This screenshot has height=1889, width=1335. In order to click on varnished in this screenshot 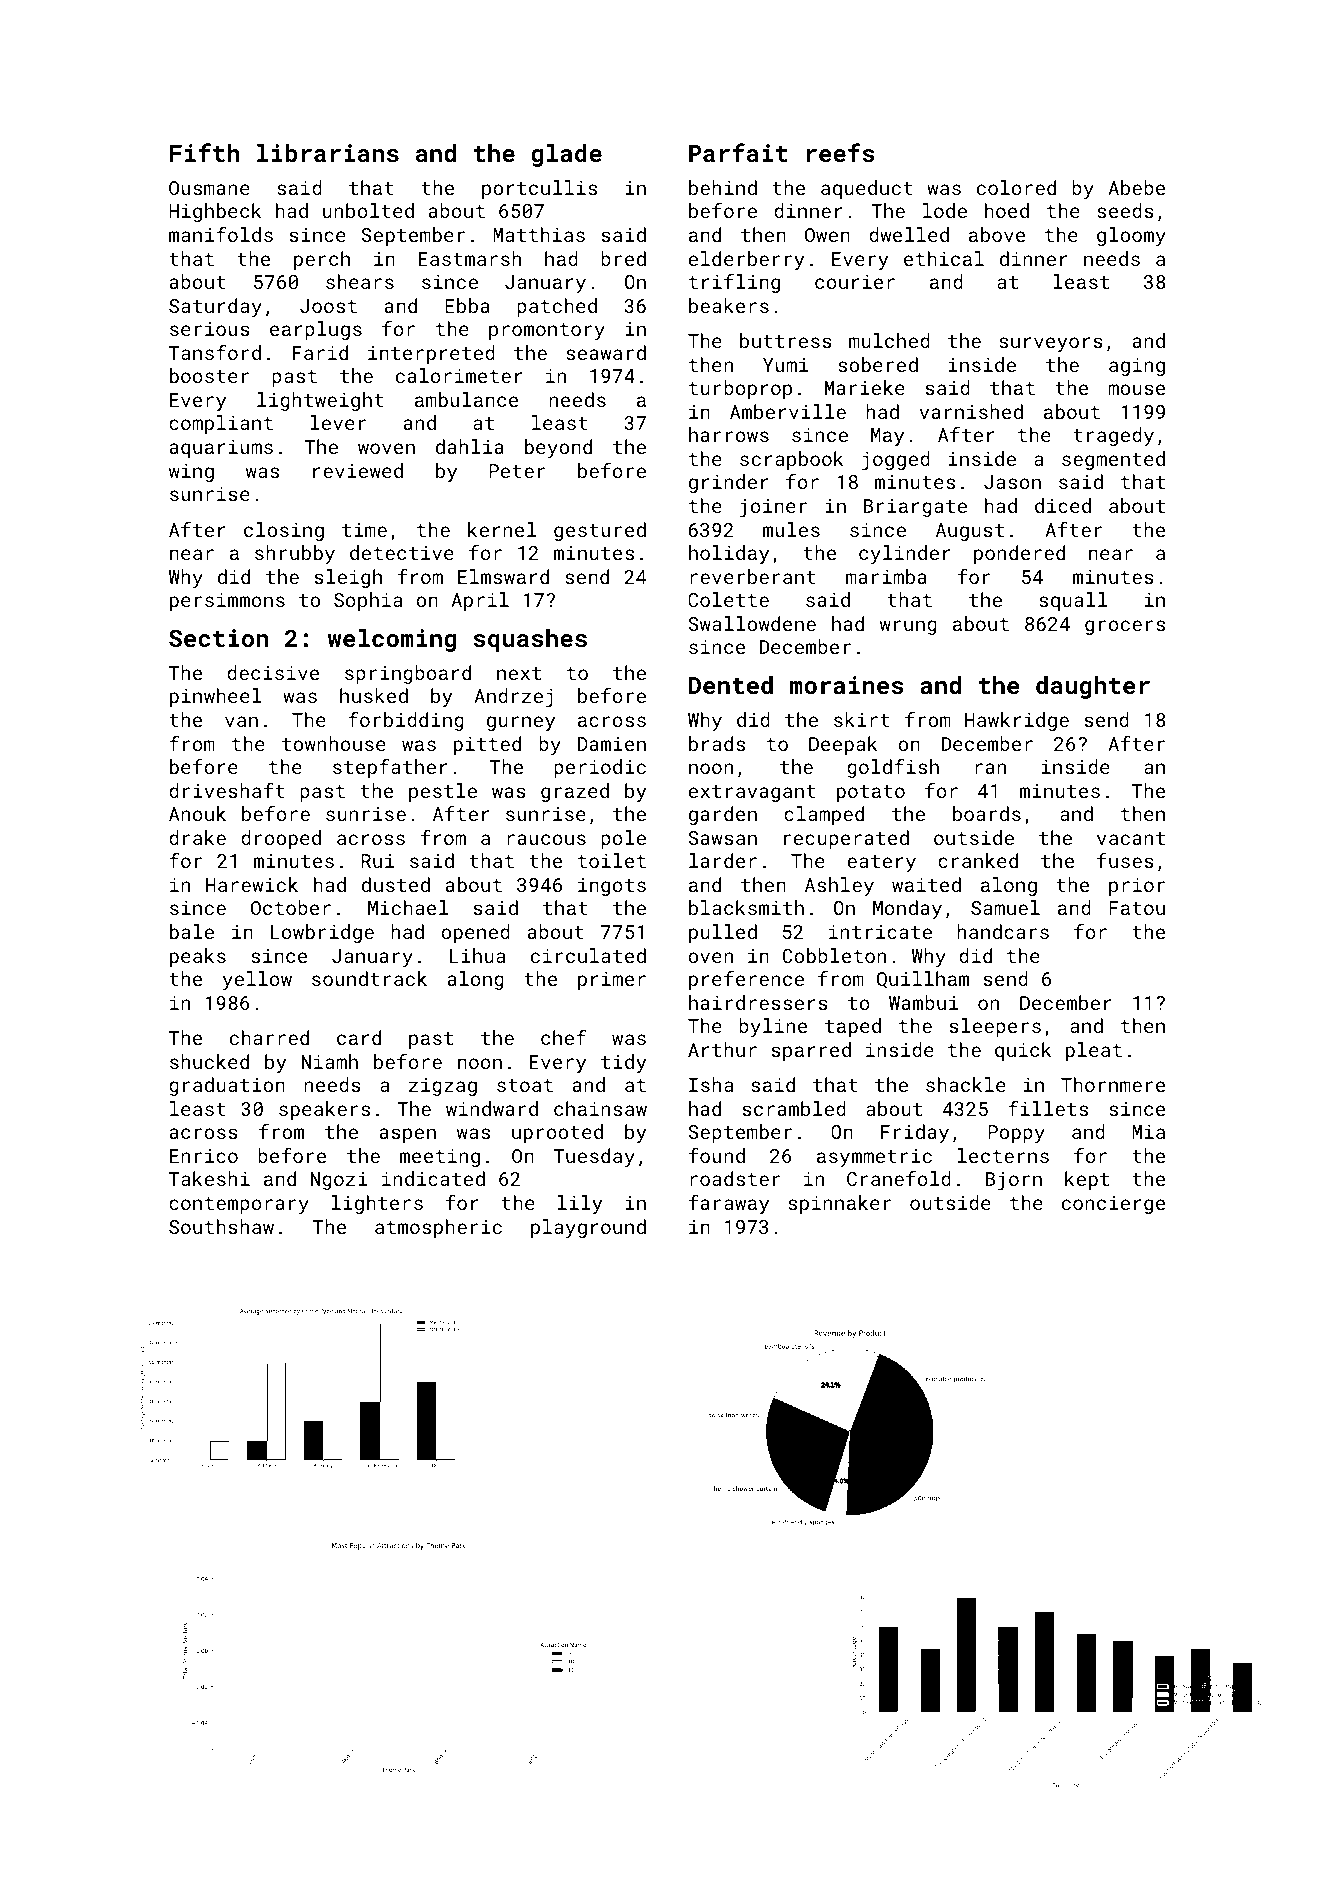, I will do `click(971, 411)`.
